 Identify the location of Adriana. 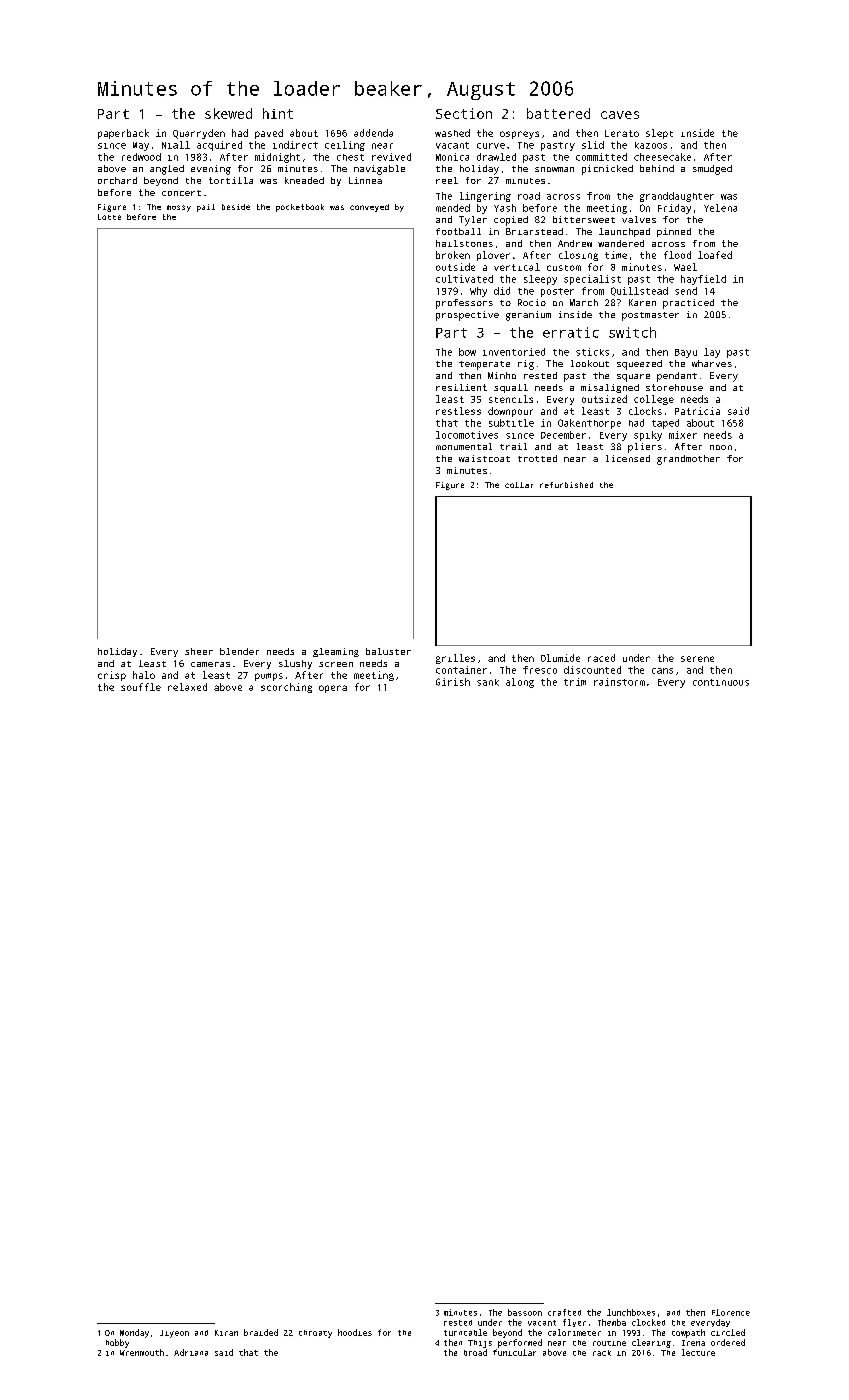
(191, 1352).
